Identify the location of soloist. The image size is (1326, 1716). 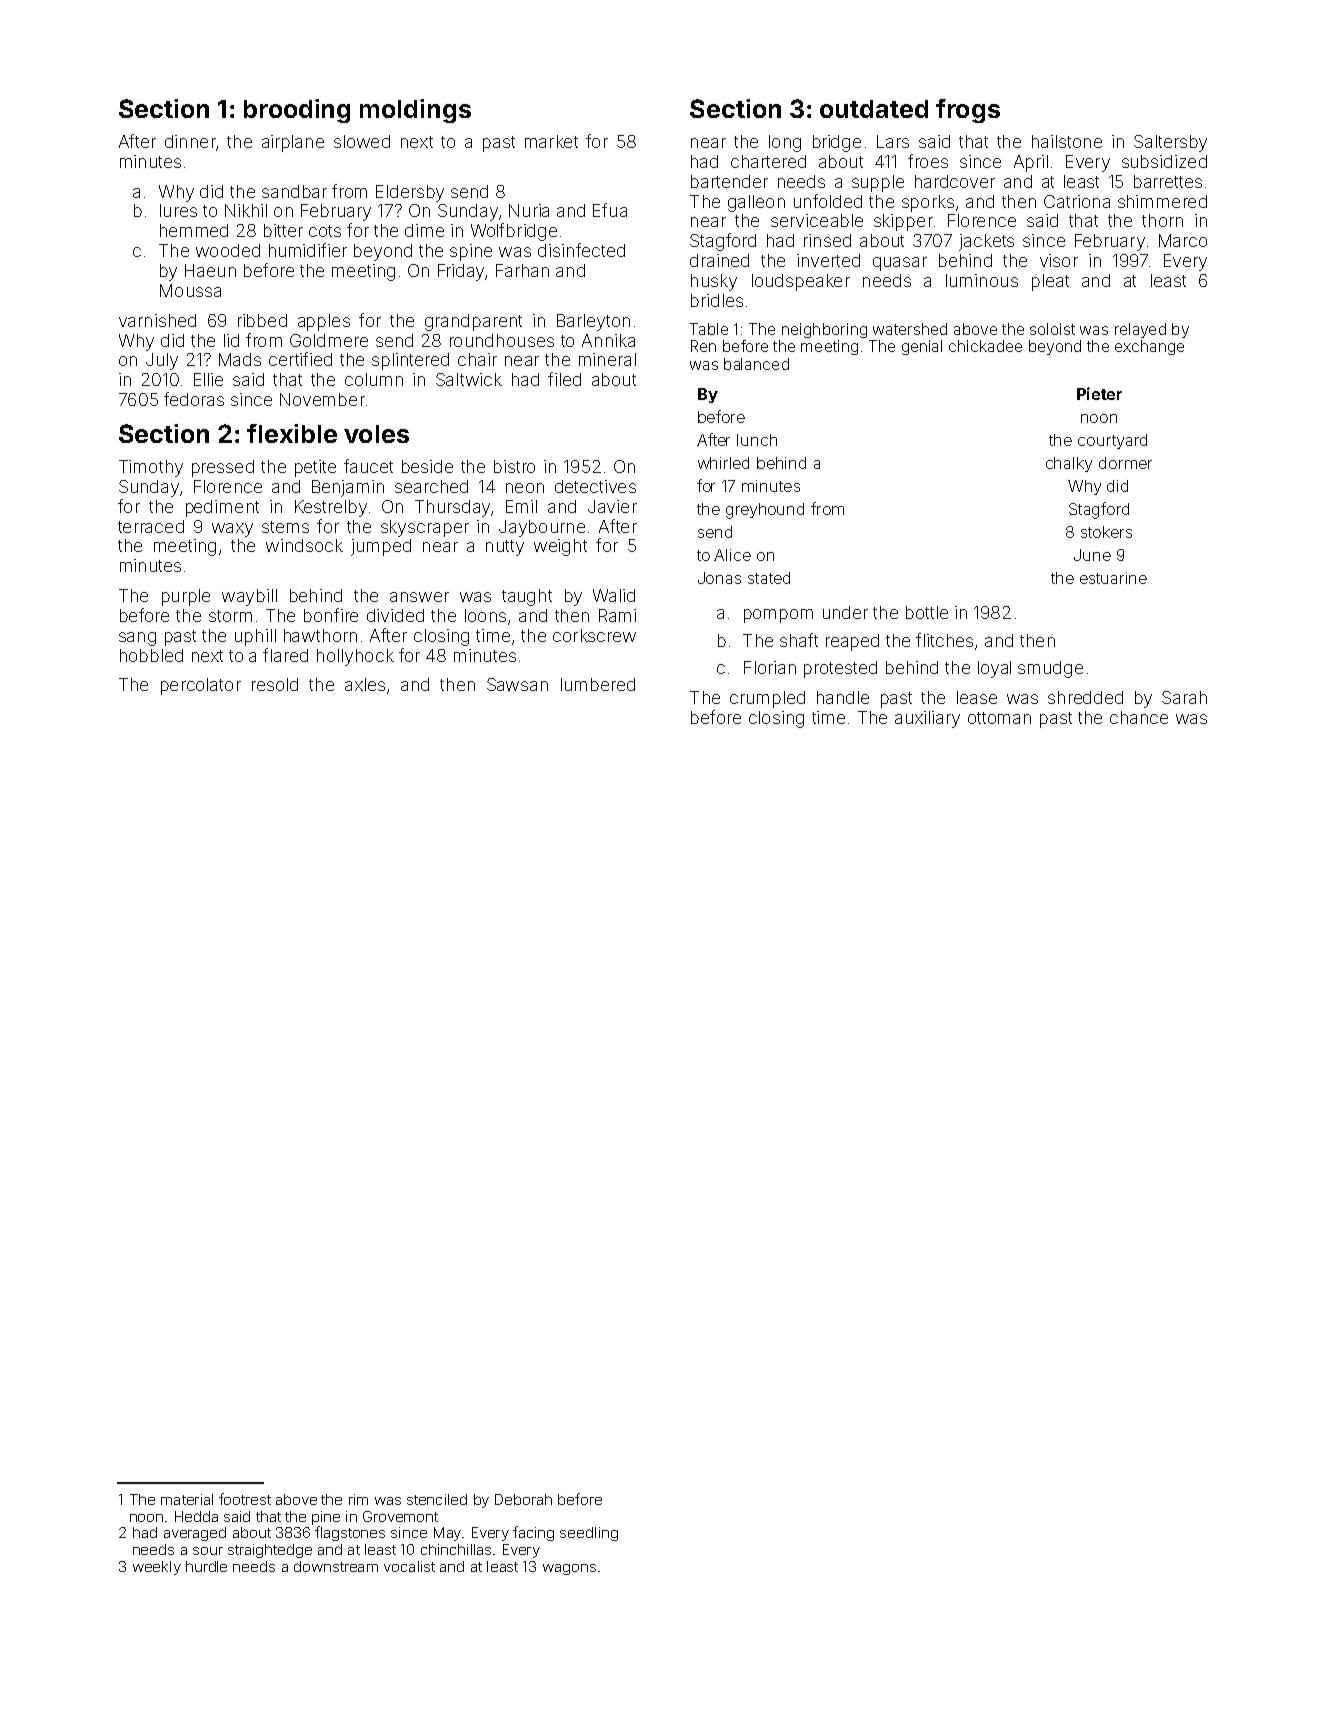
(1052, 329).
